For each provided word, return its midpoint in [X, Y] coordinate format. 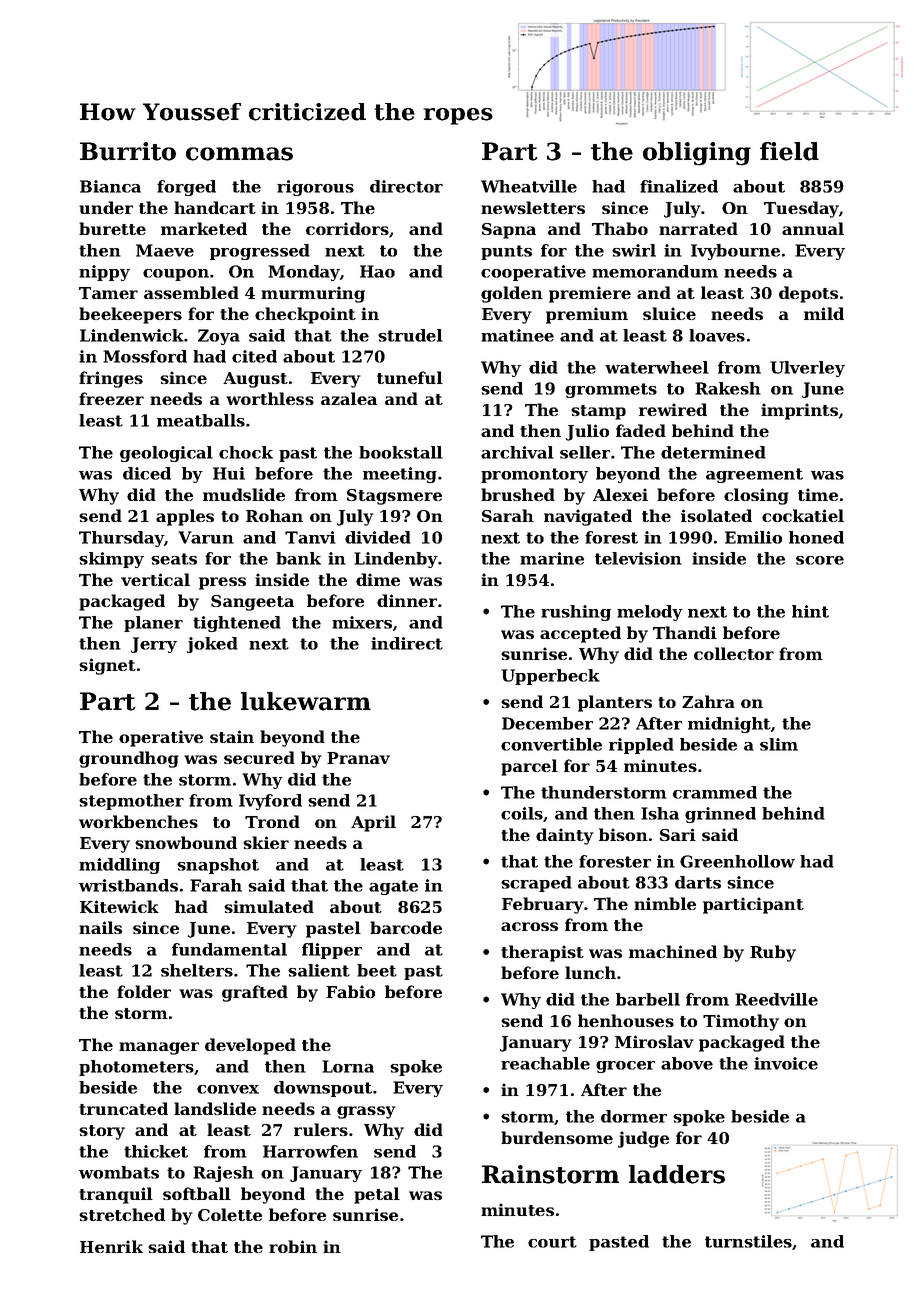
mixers [362, 622]
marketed [204, 228]
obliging [697, 154]
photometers [136, 1068]
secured [259, 757]
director [406, 186]
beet [377, 970]
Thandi [685, 632]
